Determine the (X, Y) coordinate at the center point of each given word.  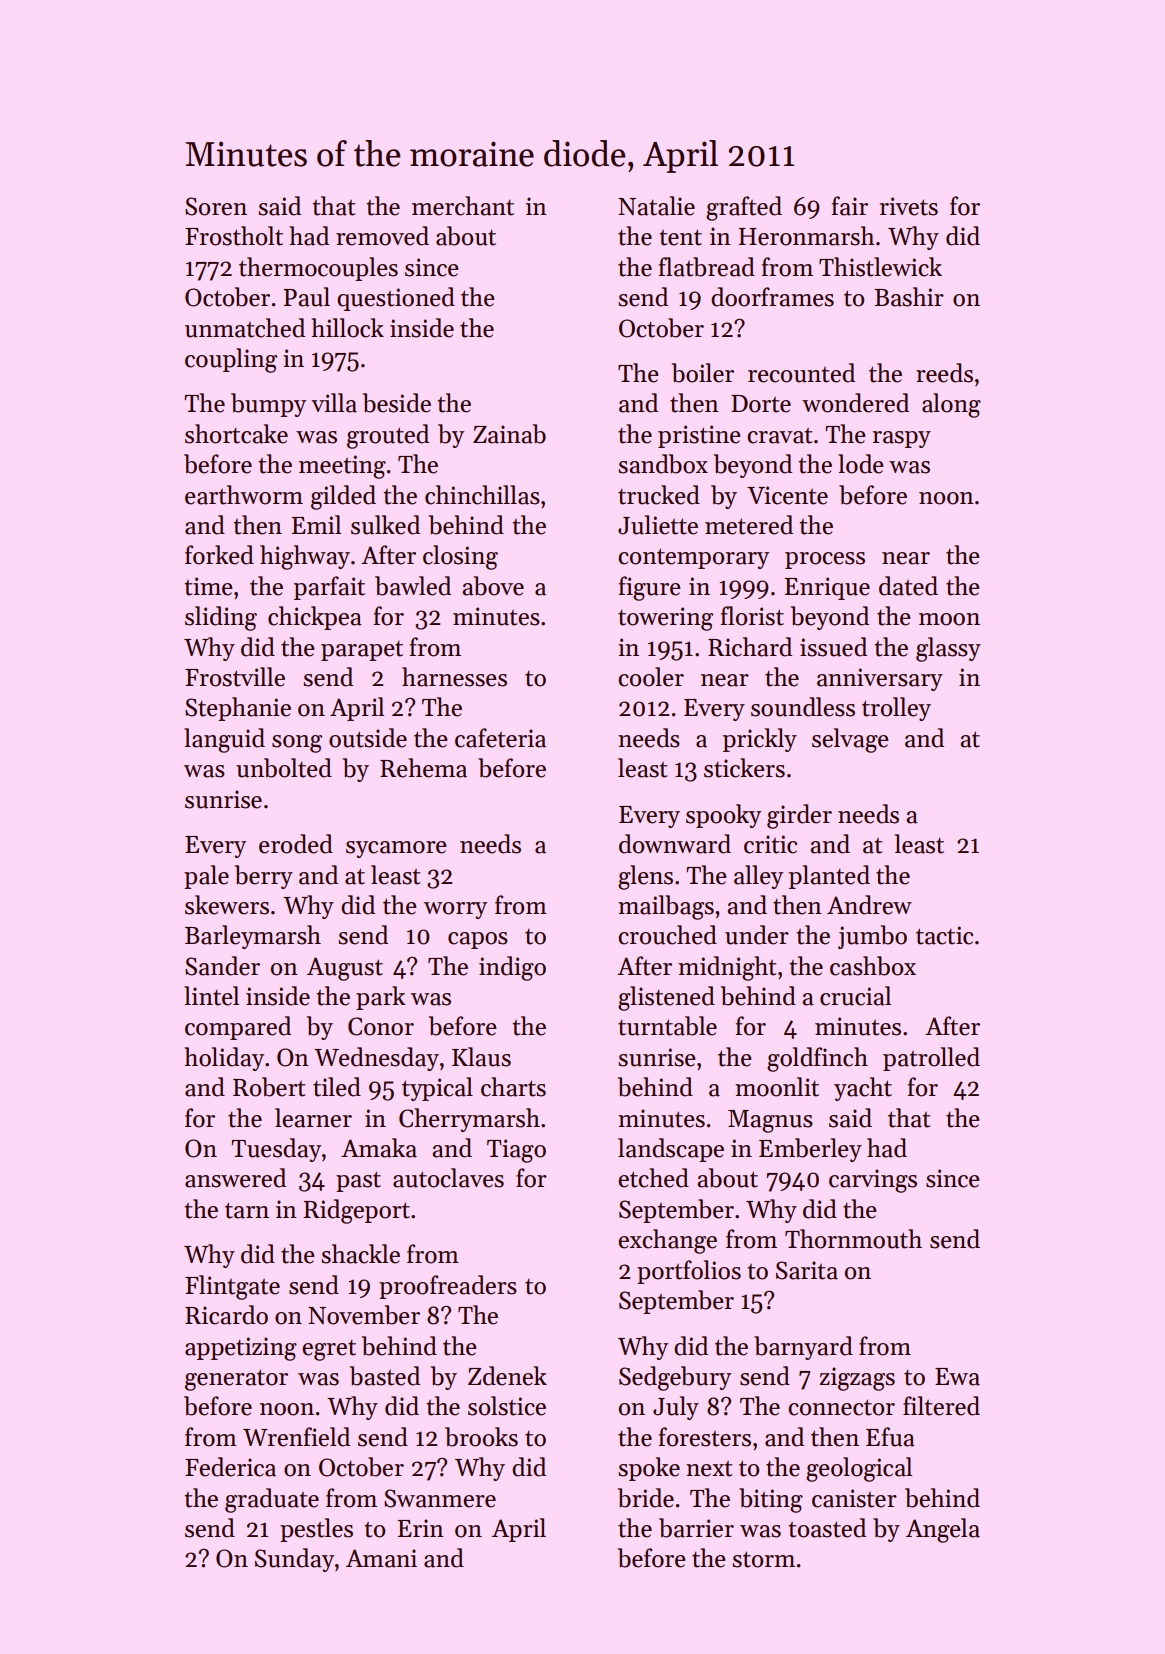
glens (645, 877)
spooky (723, 816)
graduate (272, 1500)
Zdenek (507, 1376)
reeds (944, 373)
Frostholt (234, 236)
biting (771, 1500)
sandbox (663, 464)
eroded (296, 844)
